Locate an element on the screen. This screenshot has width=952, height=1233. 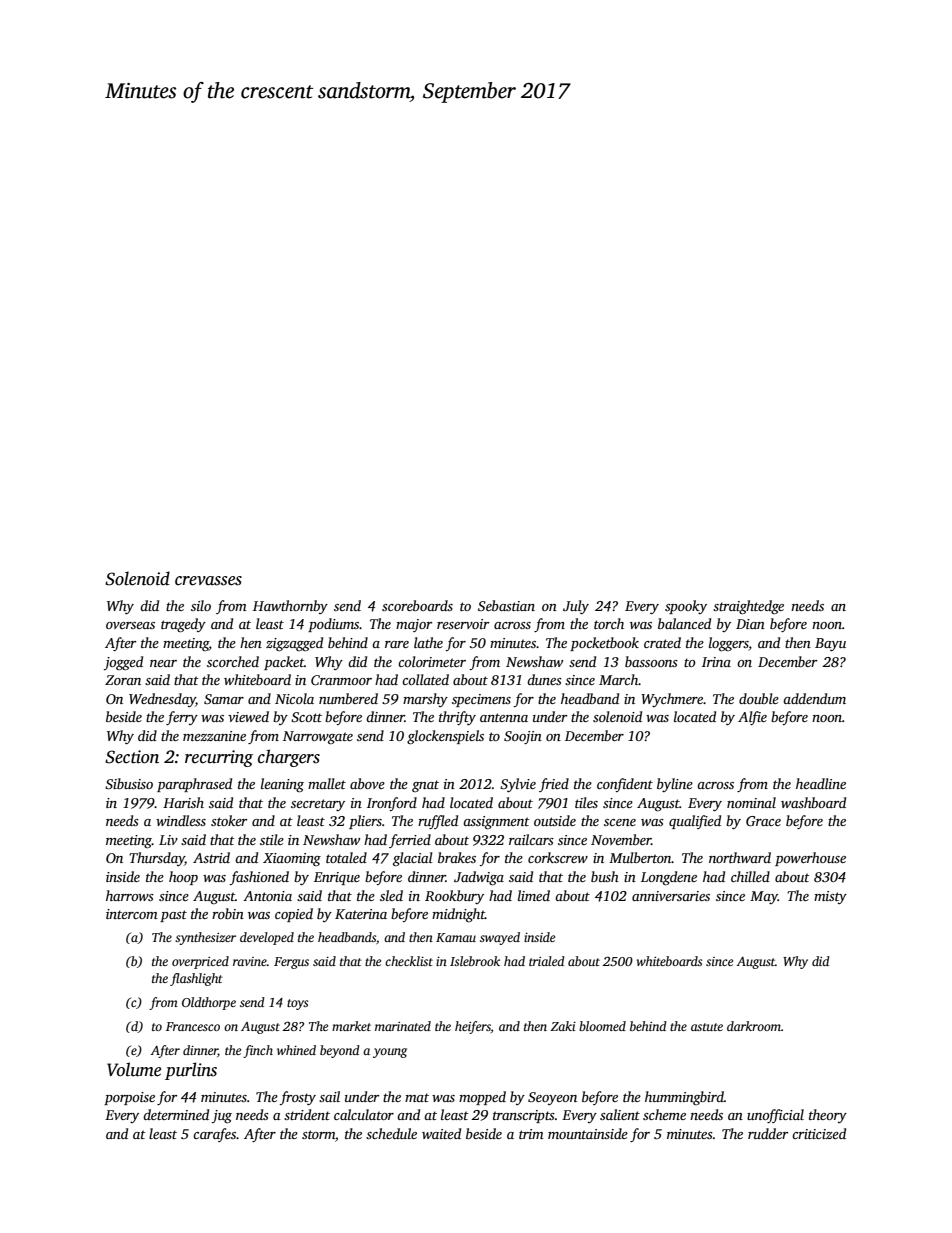
scene is located at coordinates (620, 822).
